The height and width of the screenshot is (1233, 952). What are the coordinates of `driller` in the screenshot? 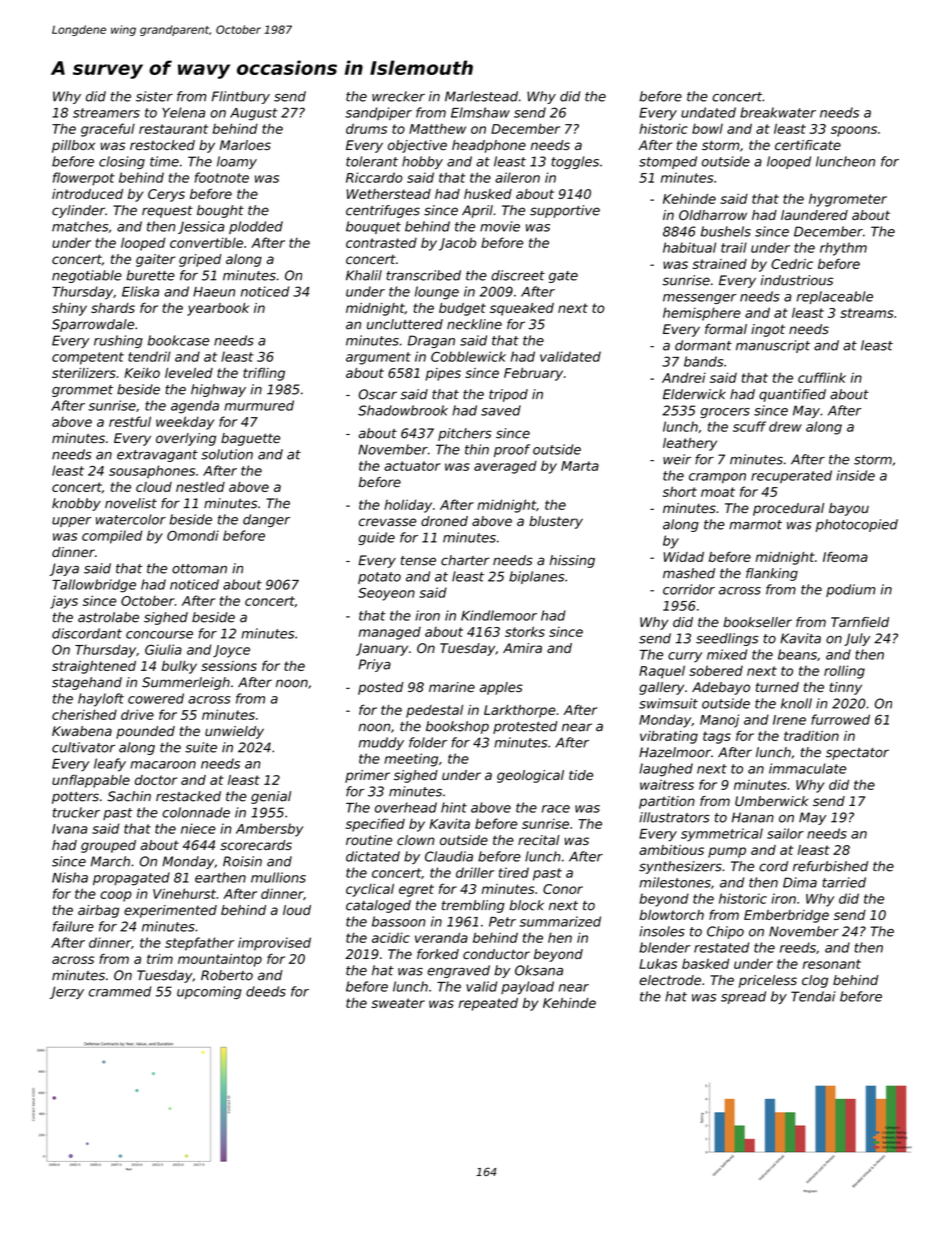 It's located at (475, 872).
